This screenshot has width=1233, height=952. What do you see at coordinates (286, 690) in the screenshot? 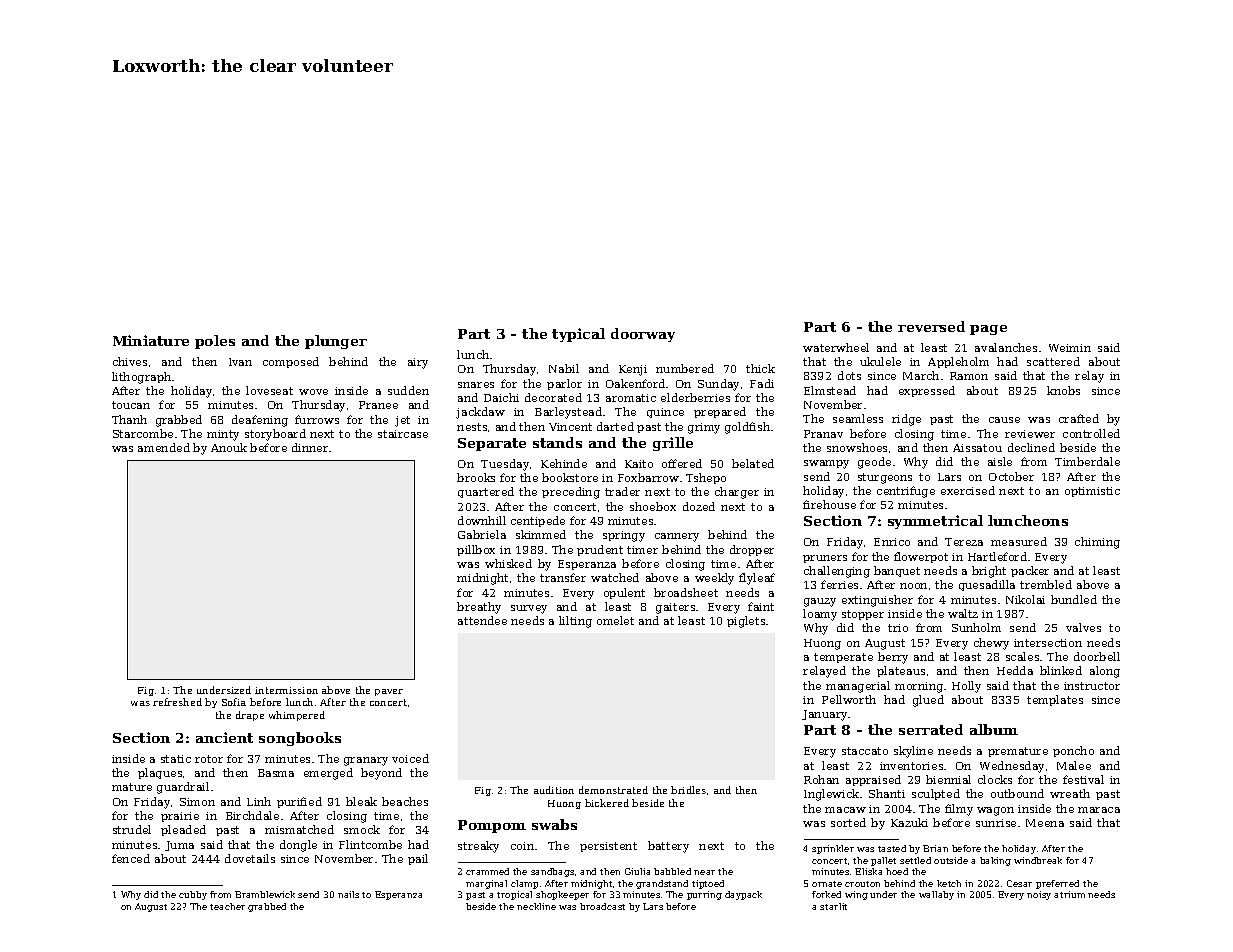
I see `intermission` at bounding box center [286, 690].
